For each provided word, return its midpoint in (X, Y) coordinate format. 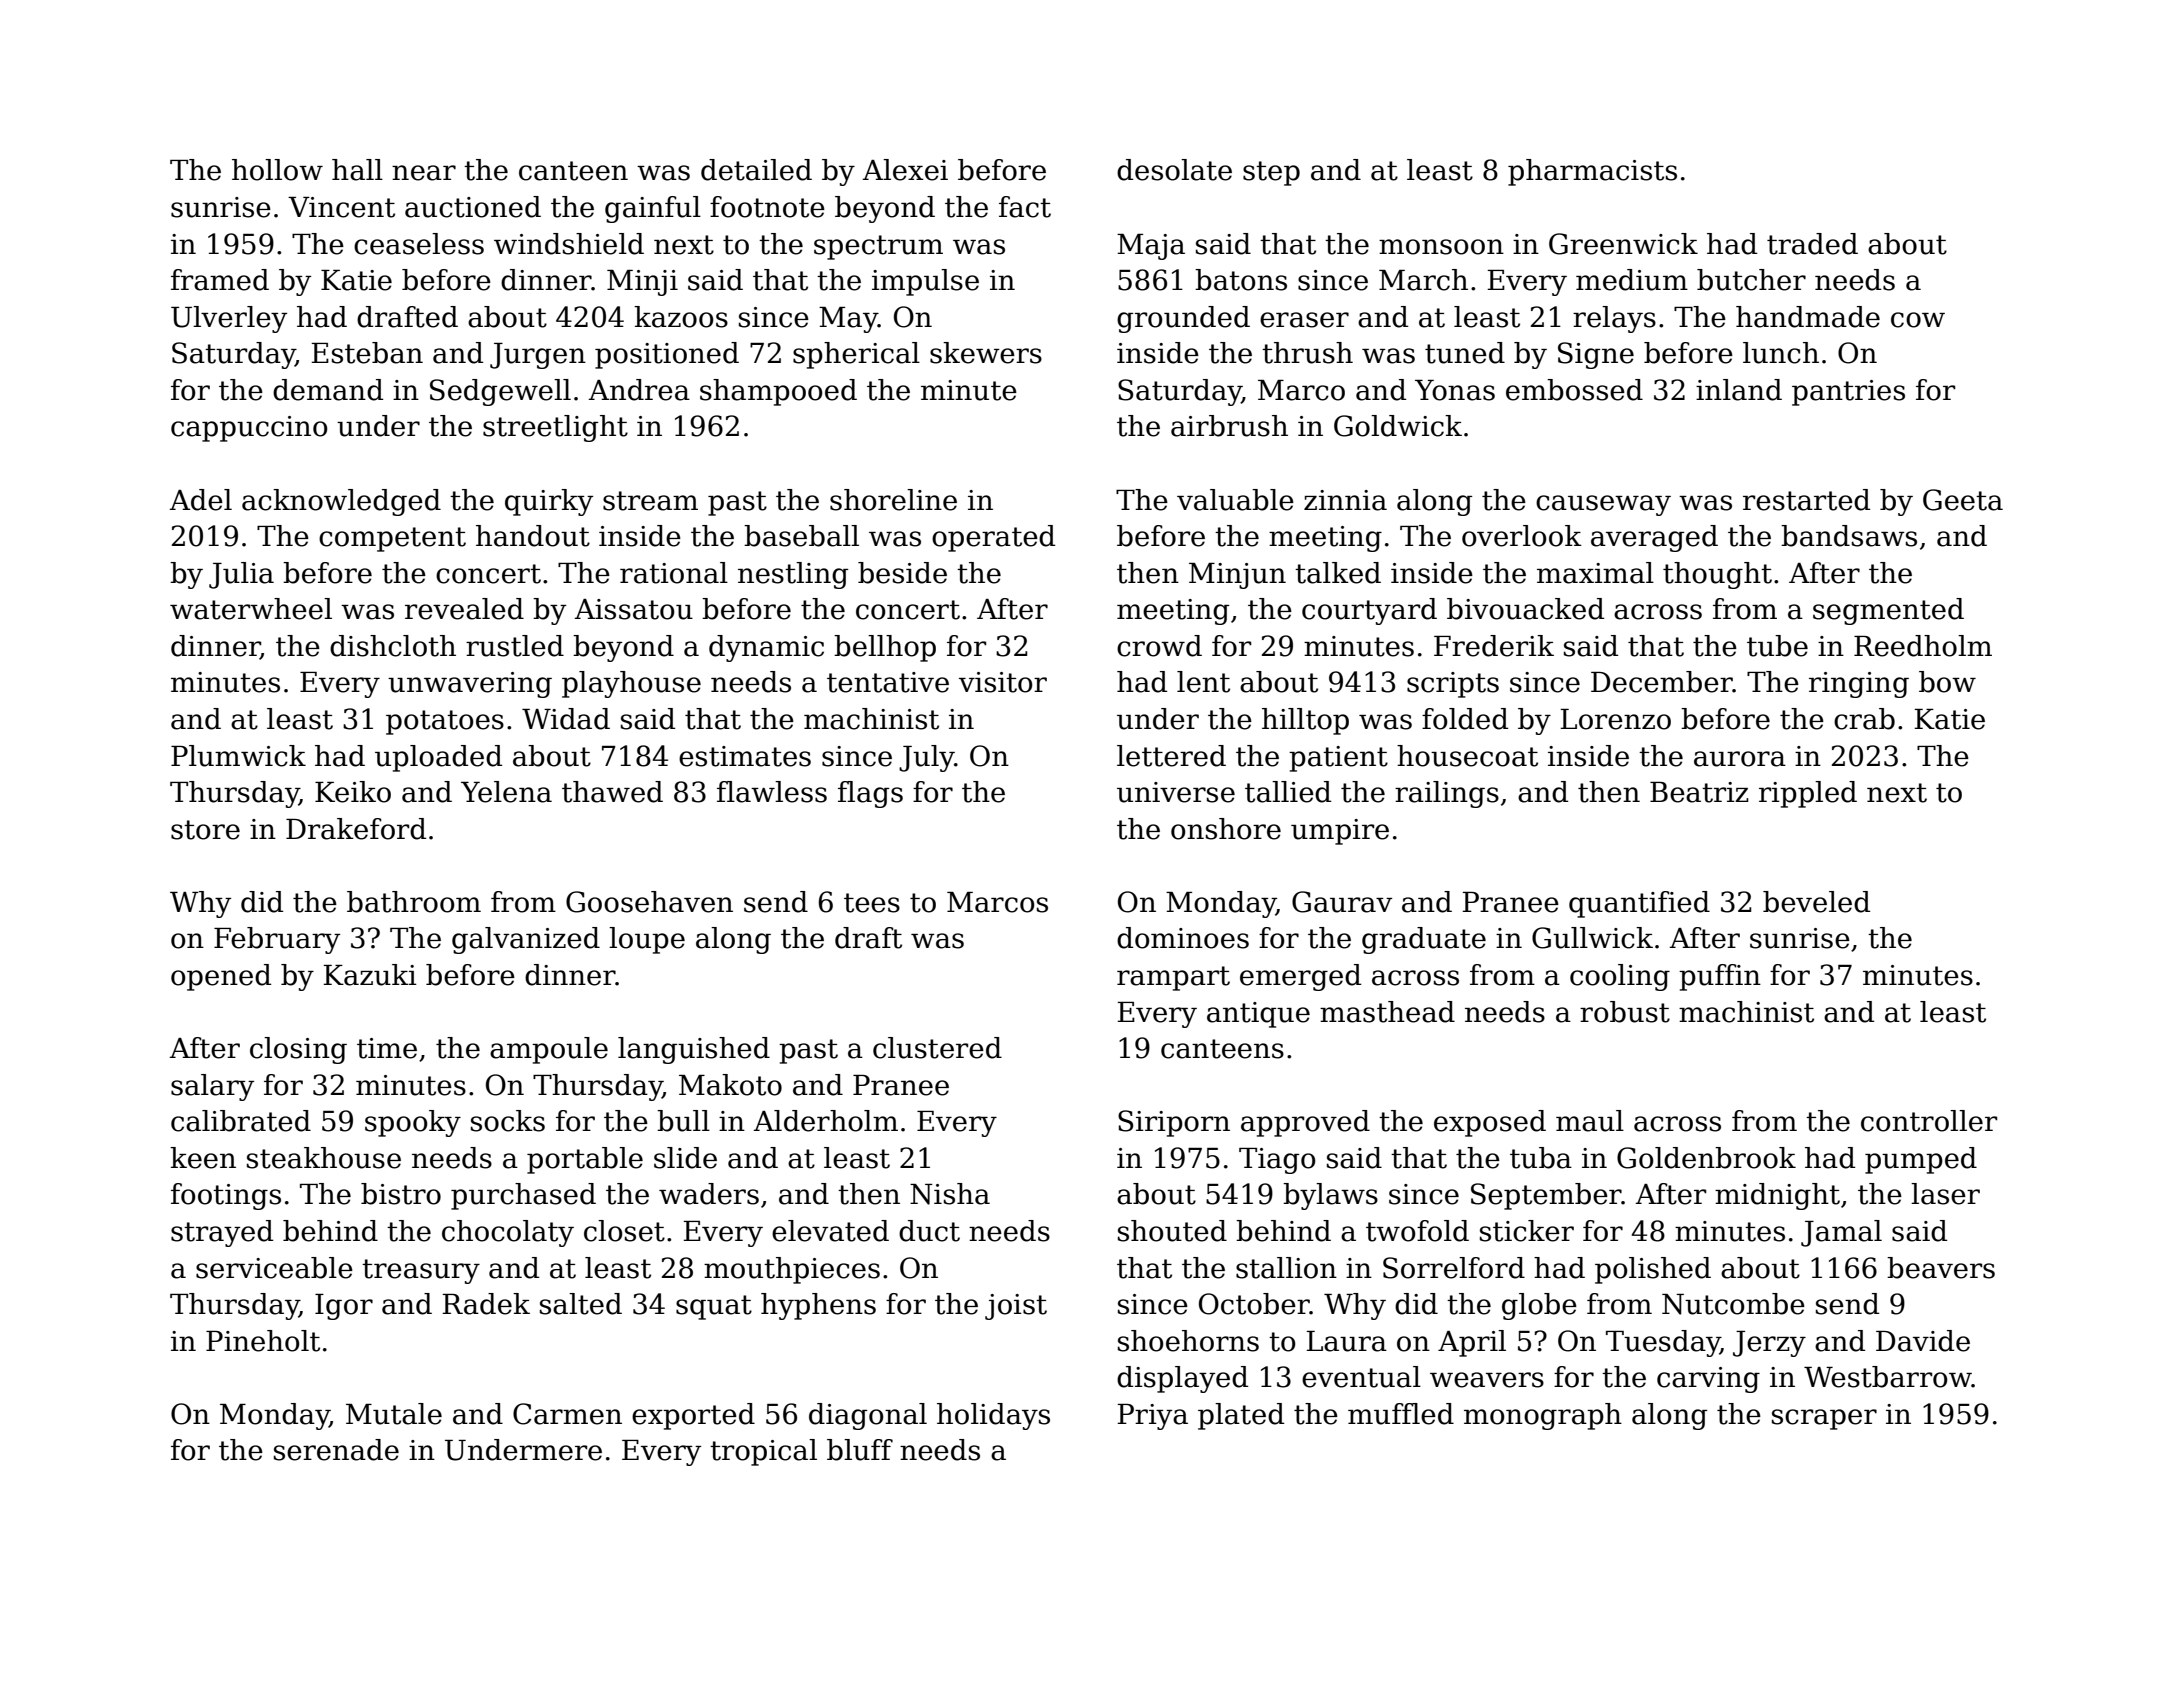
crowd (1159, 646)
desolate (1174, 170)
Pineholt (263, 1341)
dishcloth (393, 646)
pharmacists (1592, 172)
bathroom (414, 902)
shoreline (893, 500)
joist (1016, 1307)
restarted (1806, 500)
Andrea (639, 390)
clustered (937, 1048)
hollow (277, 170)
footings (226, 1196)
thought (1717, 575)
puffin (1720, 977)
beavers (1941, 1268)
